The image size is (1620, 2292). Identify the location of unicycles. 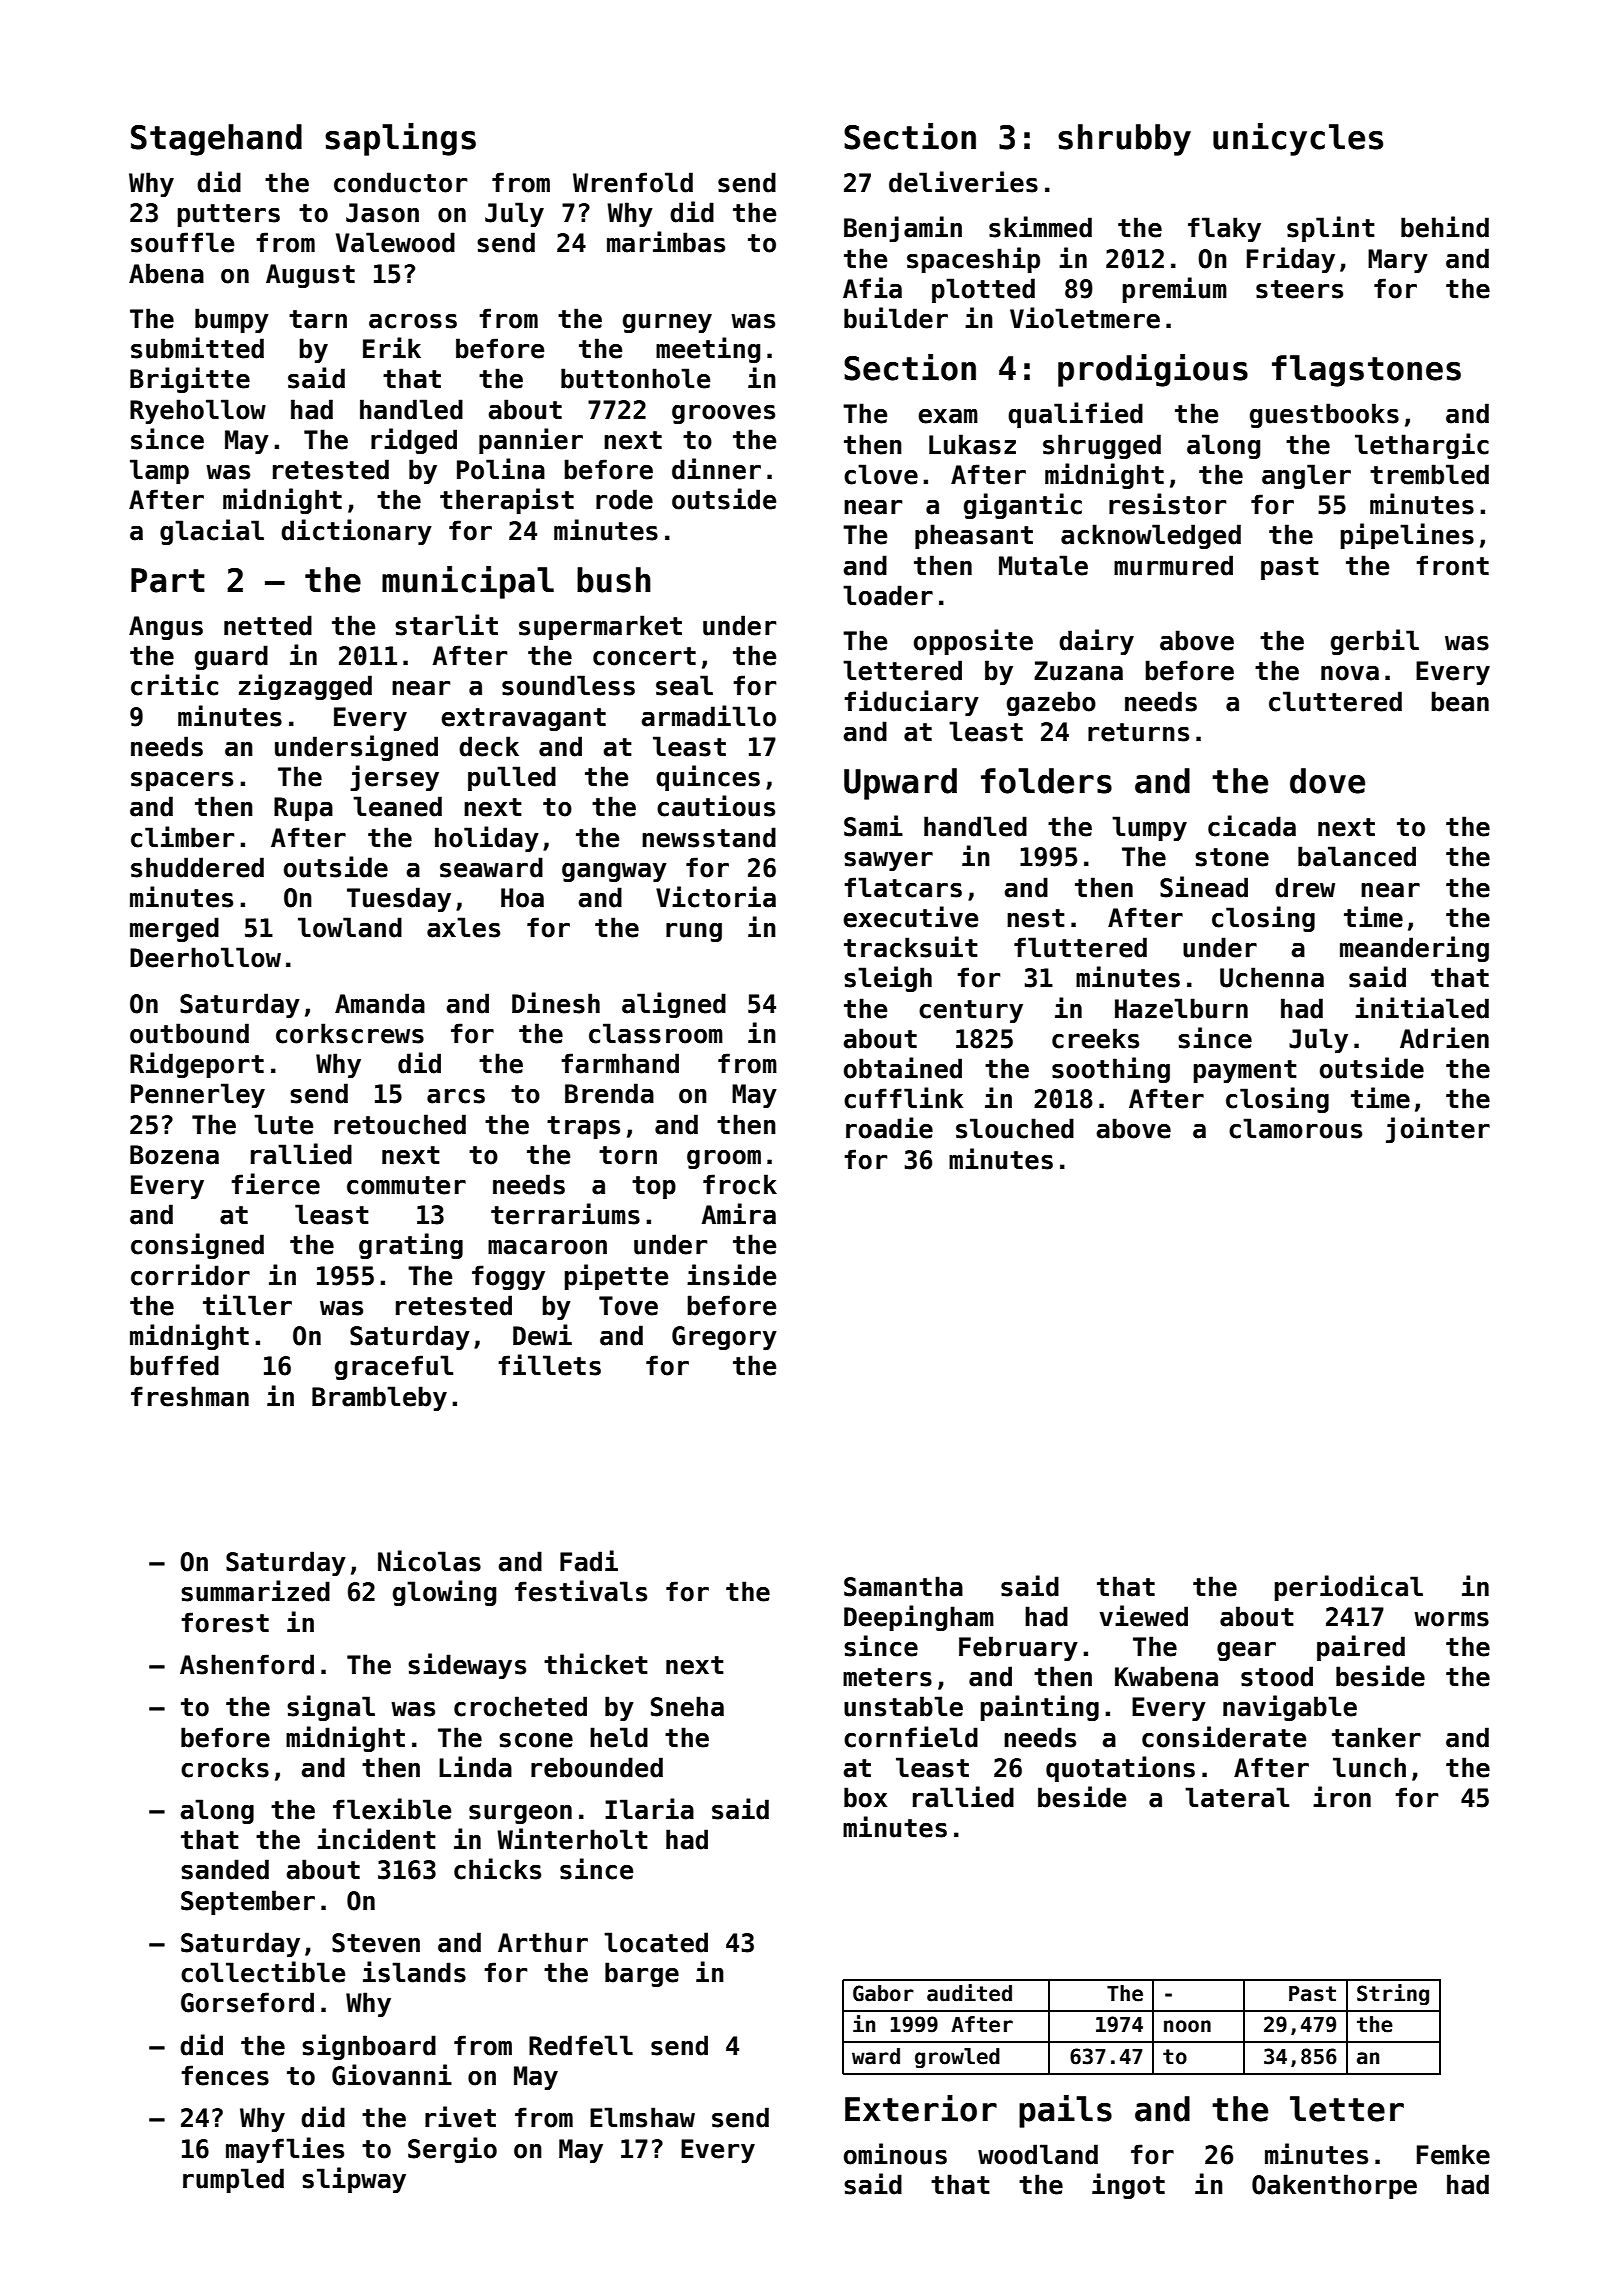
(1298, 139).
